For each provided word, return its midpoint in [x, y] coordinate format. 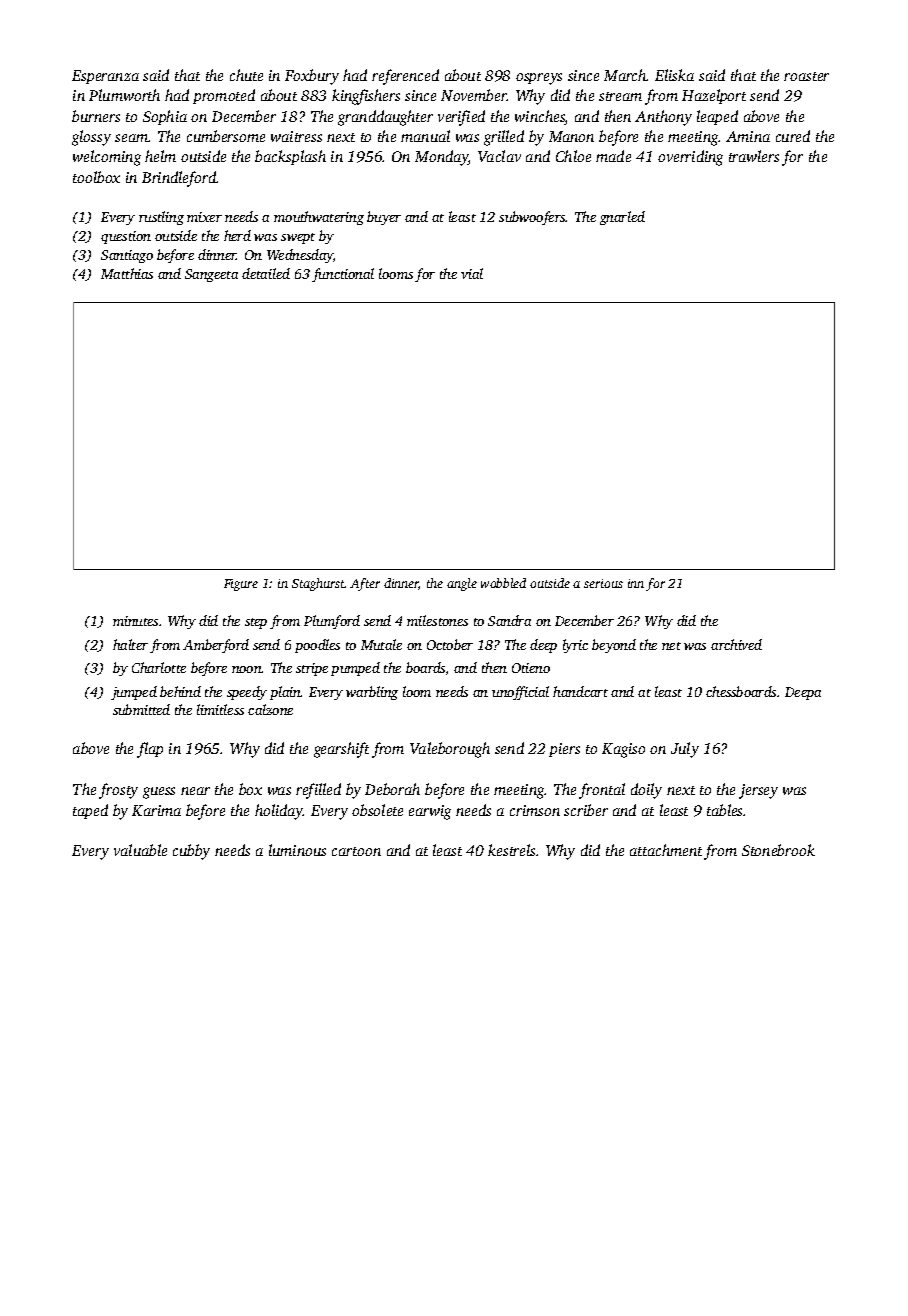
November [474, 95]
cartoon [356, 851]
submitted [141, 709]
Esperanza [105, 77]
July [685, 750]
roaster [806, 76]
